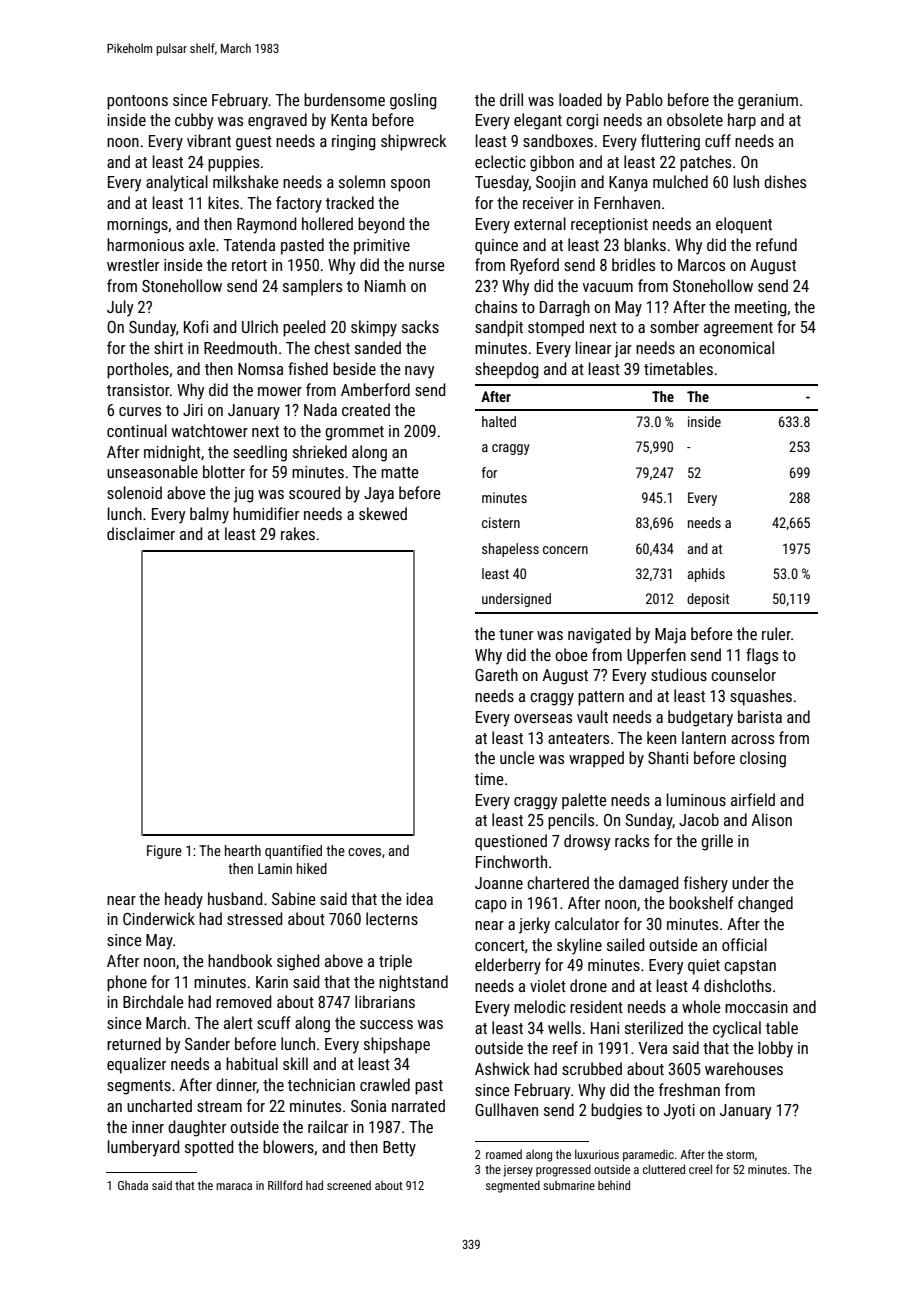  I want to click on aphids, so click(706, 575).
